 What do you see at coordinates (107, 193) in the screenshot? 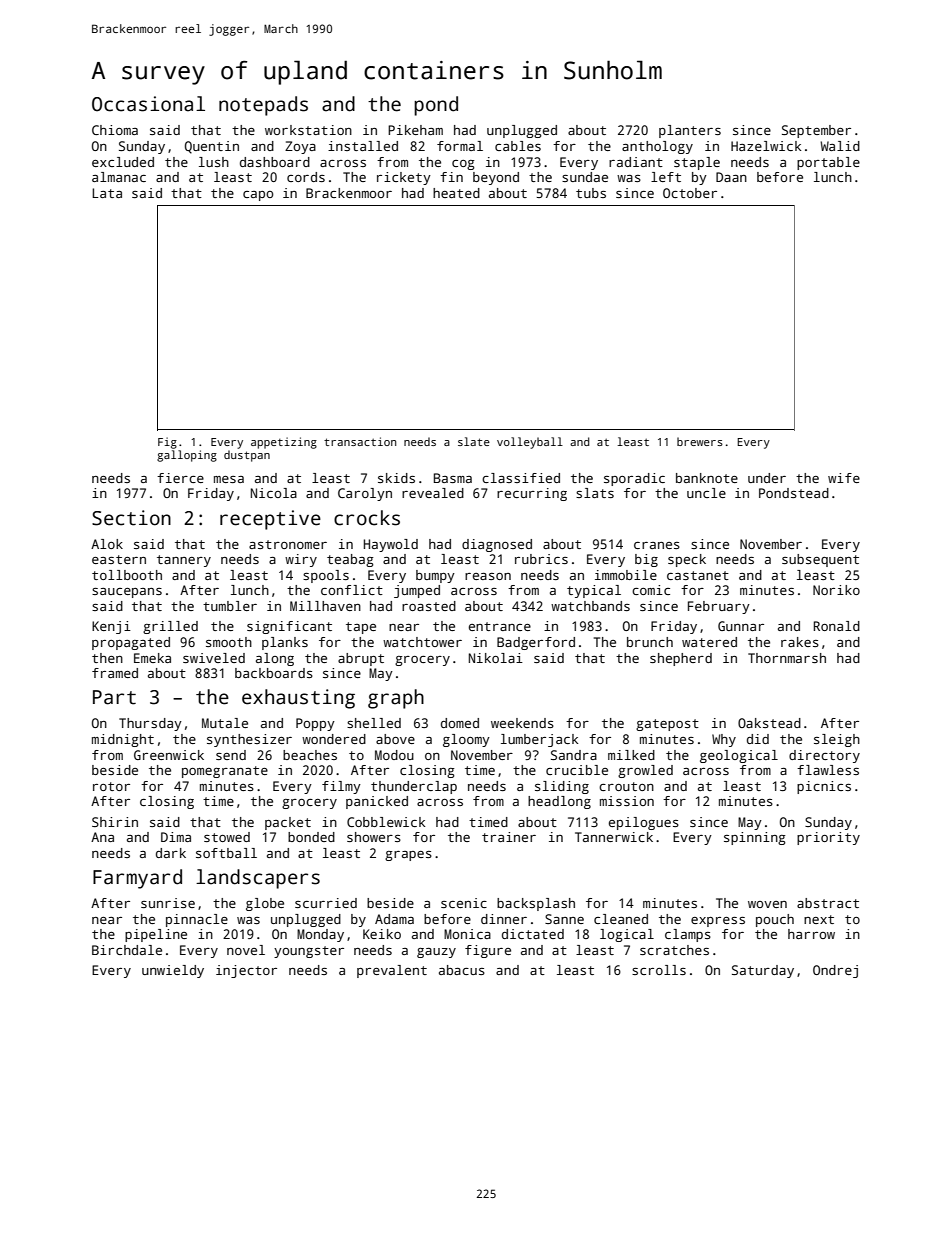
I see `Lata` at bounding box center [107, 193].
